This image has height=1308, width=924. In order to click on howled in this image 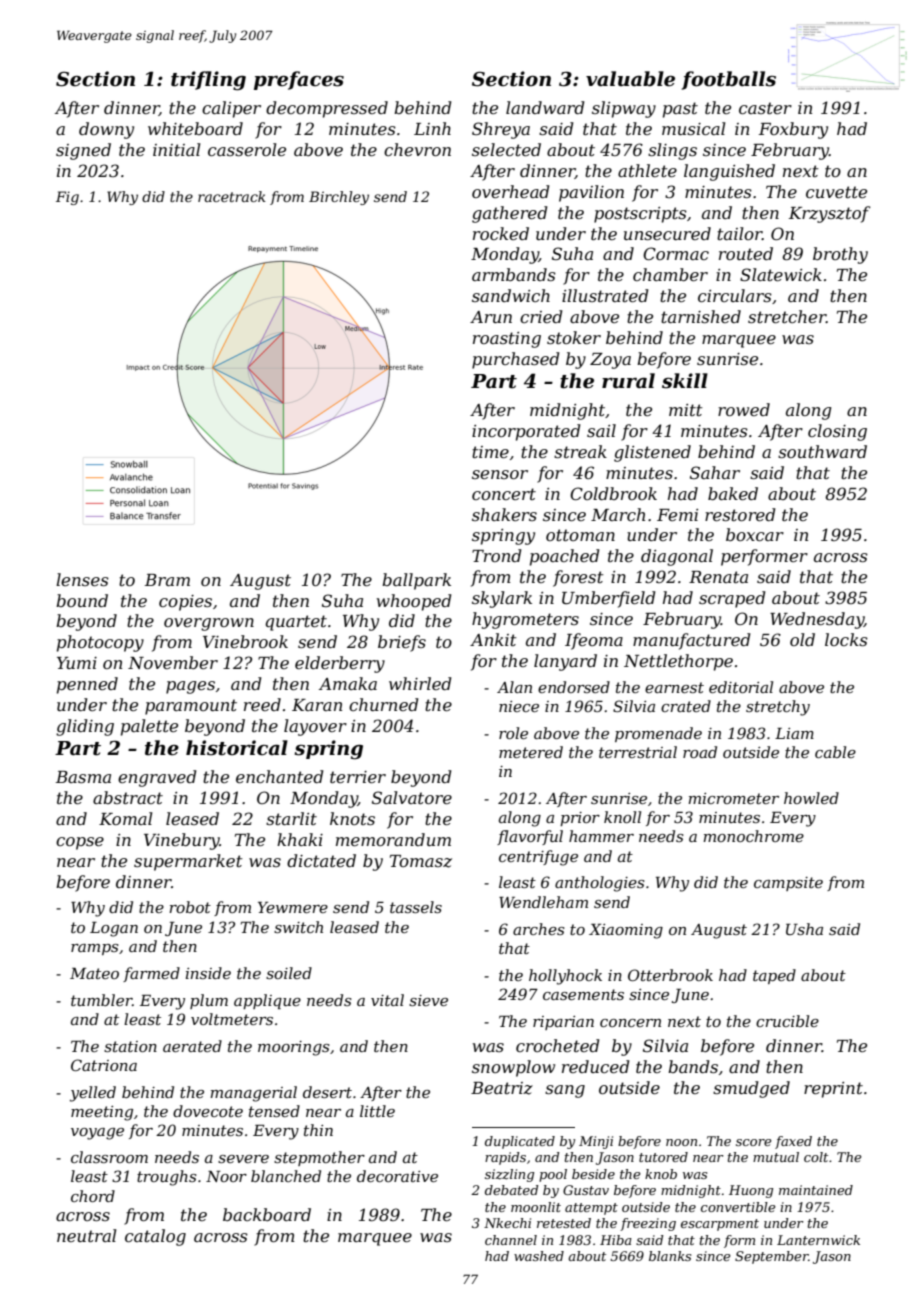, I will do `click(811, 798)`.
